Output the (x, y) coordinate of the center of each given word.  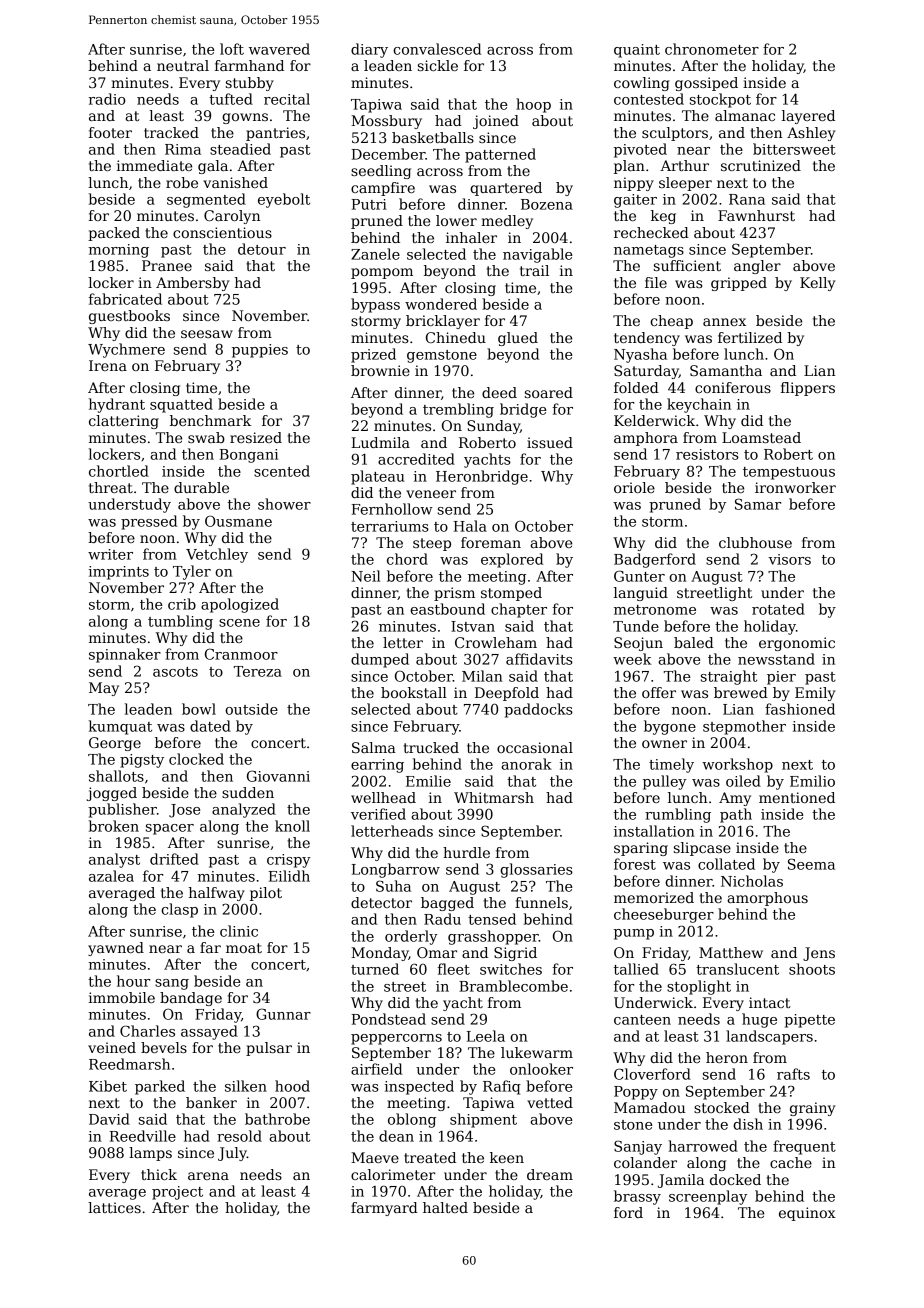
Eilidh (289, 876)
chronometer (712, 49)
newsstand (776, 659)
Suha (393, 886)
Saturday (646, 372)
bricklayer (443, 322)
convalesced (437, 49)
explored (512, 560)
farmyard (384, 1209)
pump (634, 934)
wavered (279, 49)
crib (182, 604)
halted (445, 1207)
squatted (181, 405)
